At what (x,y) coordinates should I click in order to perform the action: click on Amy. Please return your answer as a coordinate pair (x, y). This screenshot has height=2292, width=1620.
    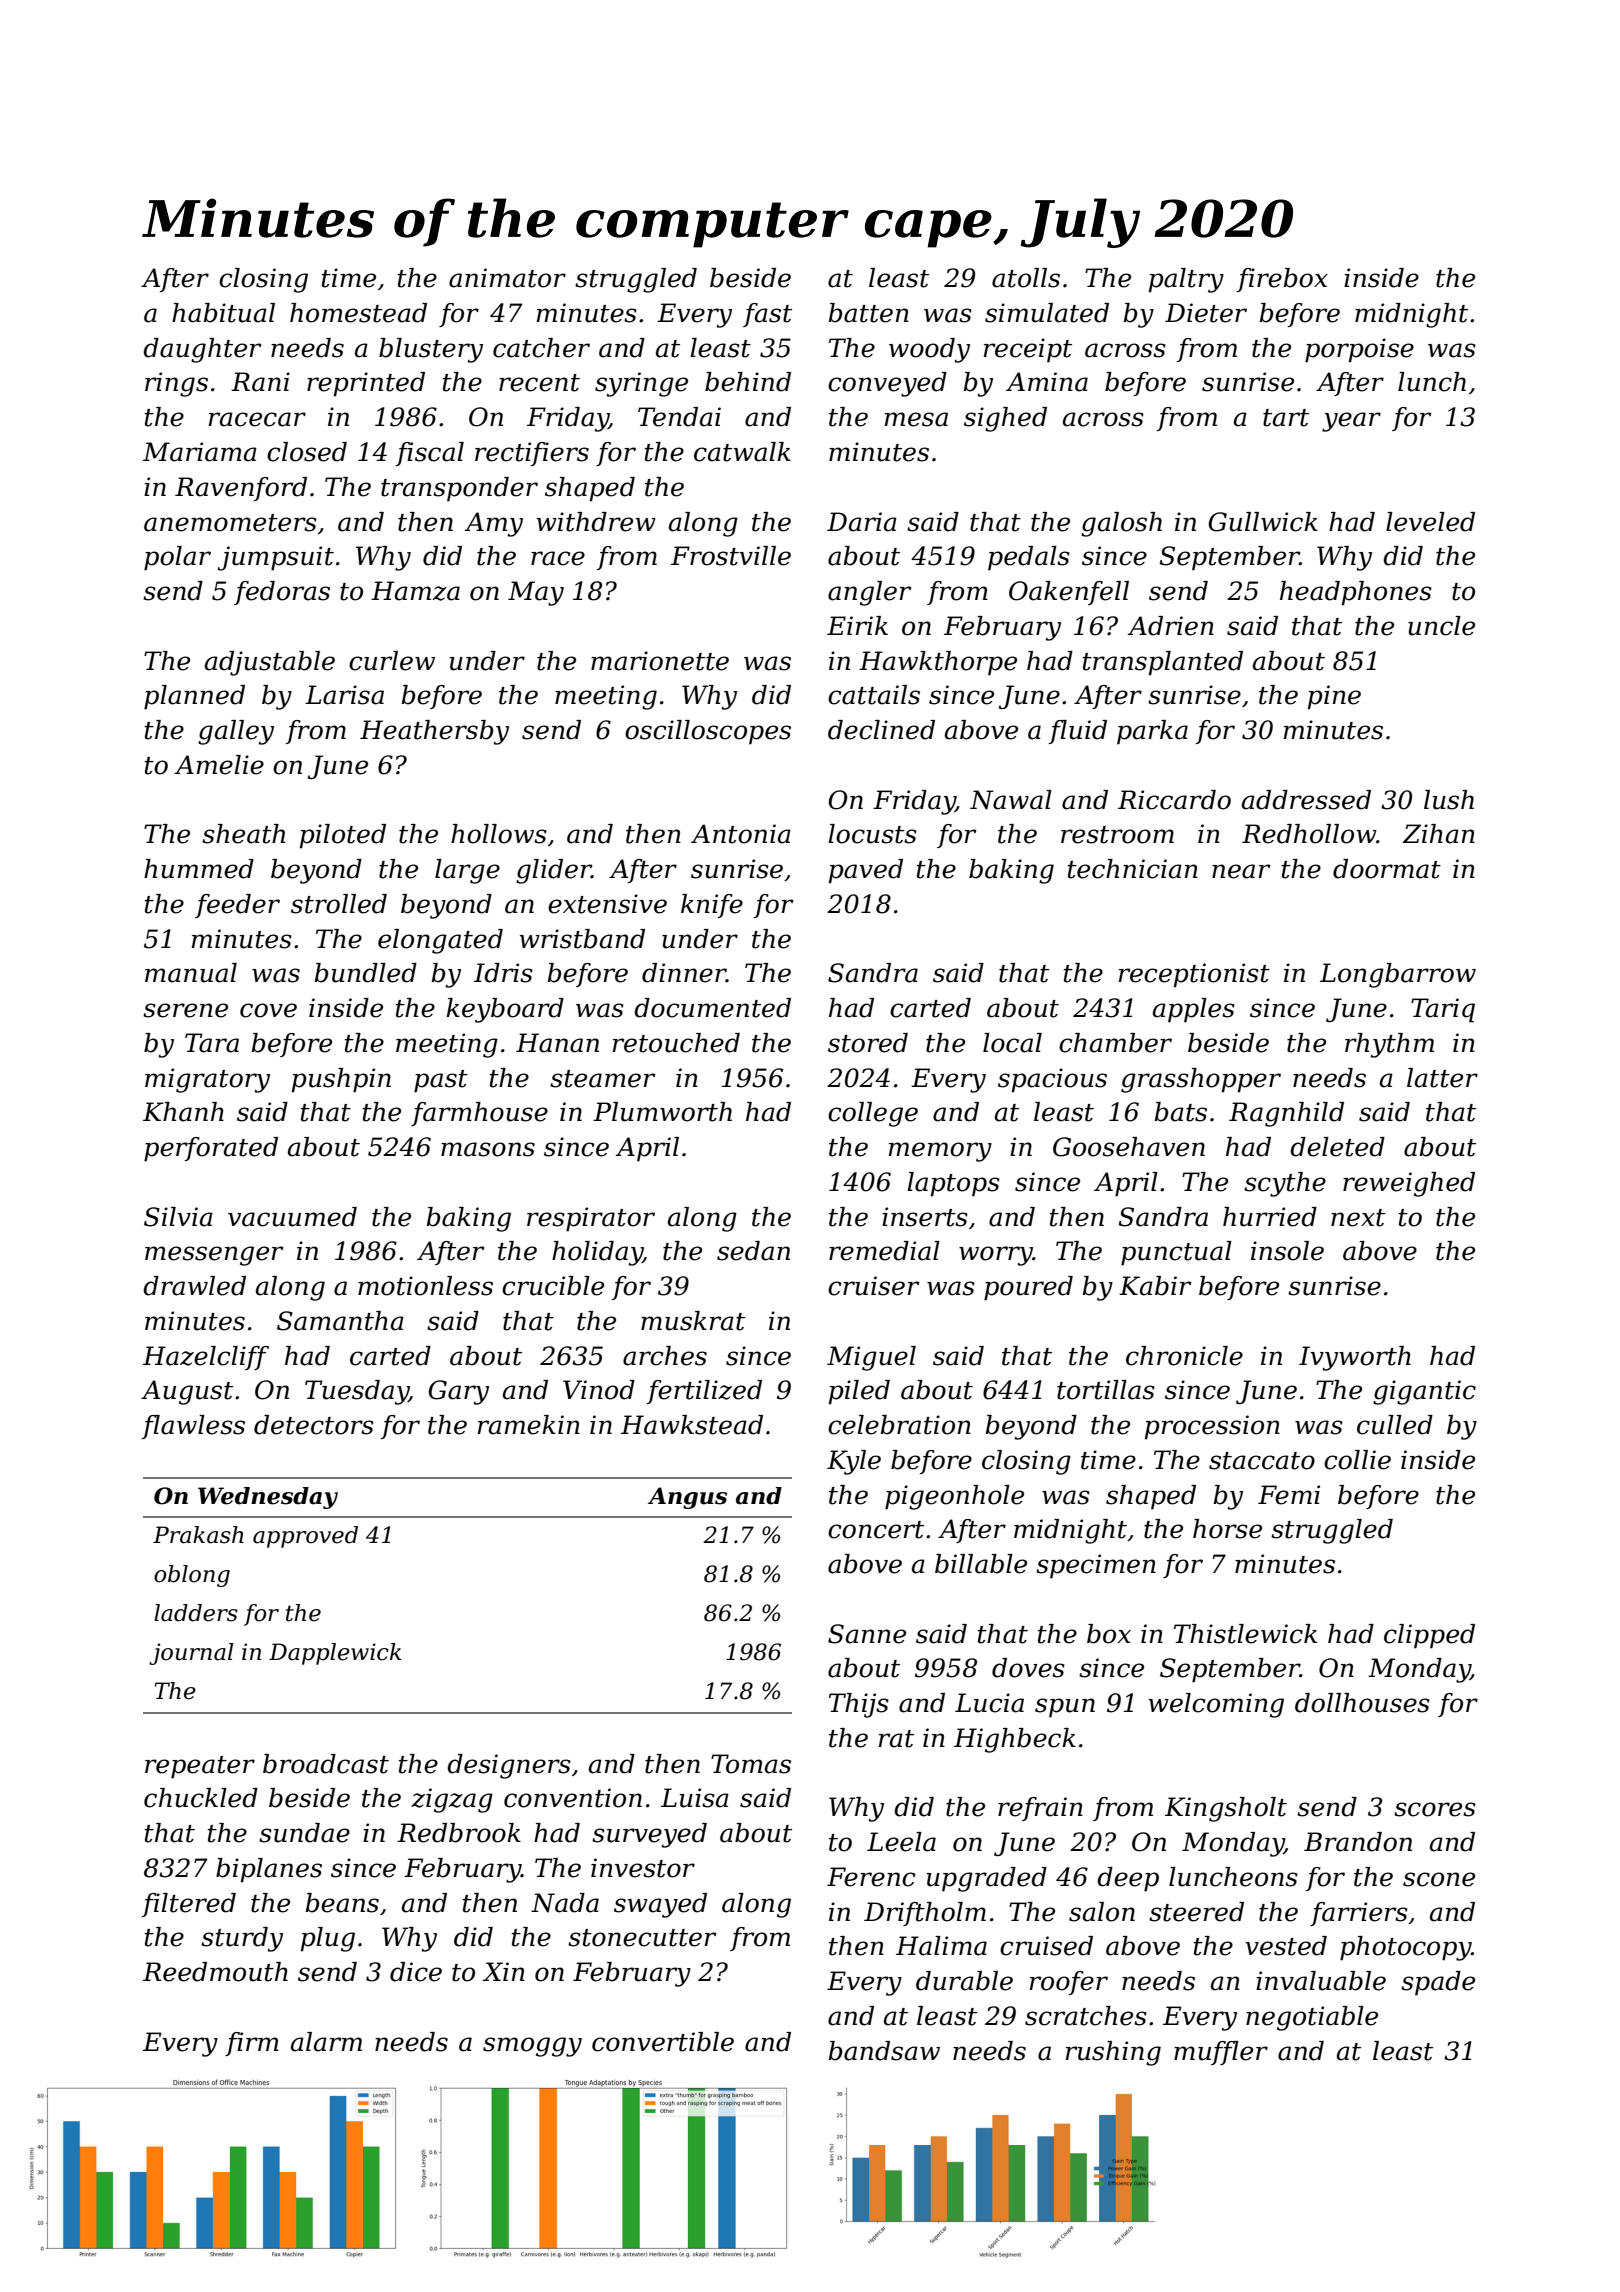
    Looking at the image, I should click on (493, 524).
